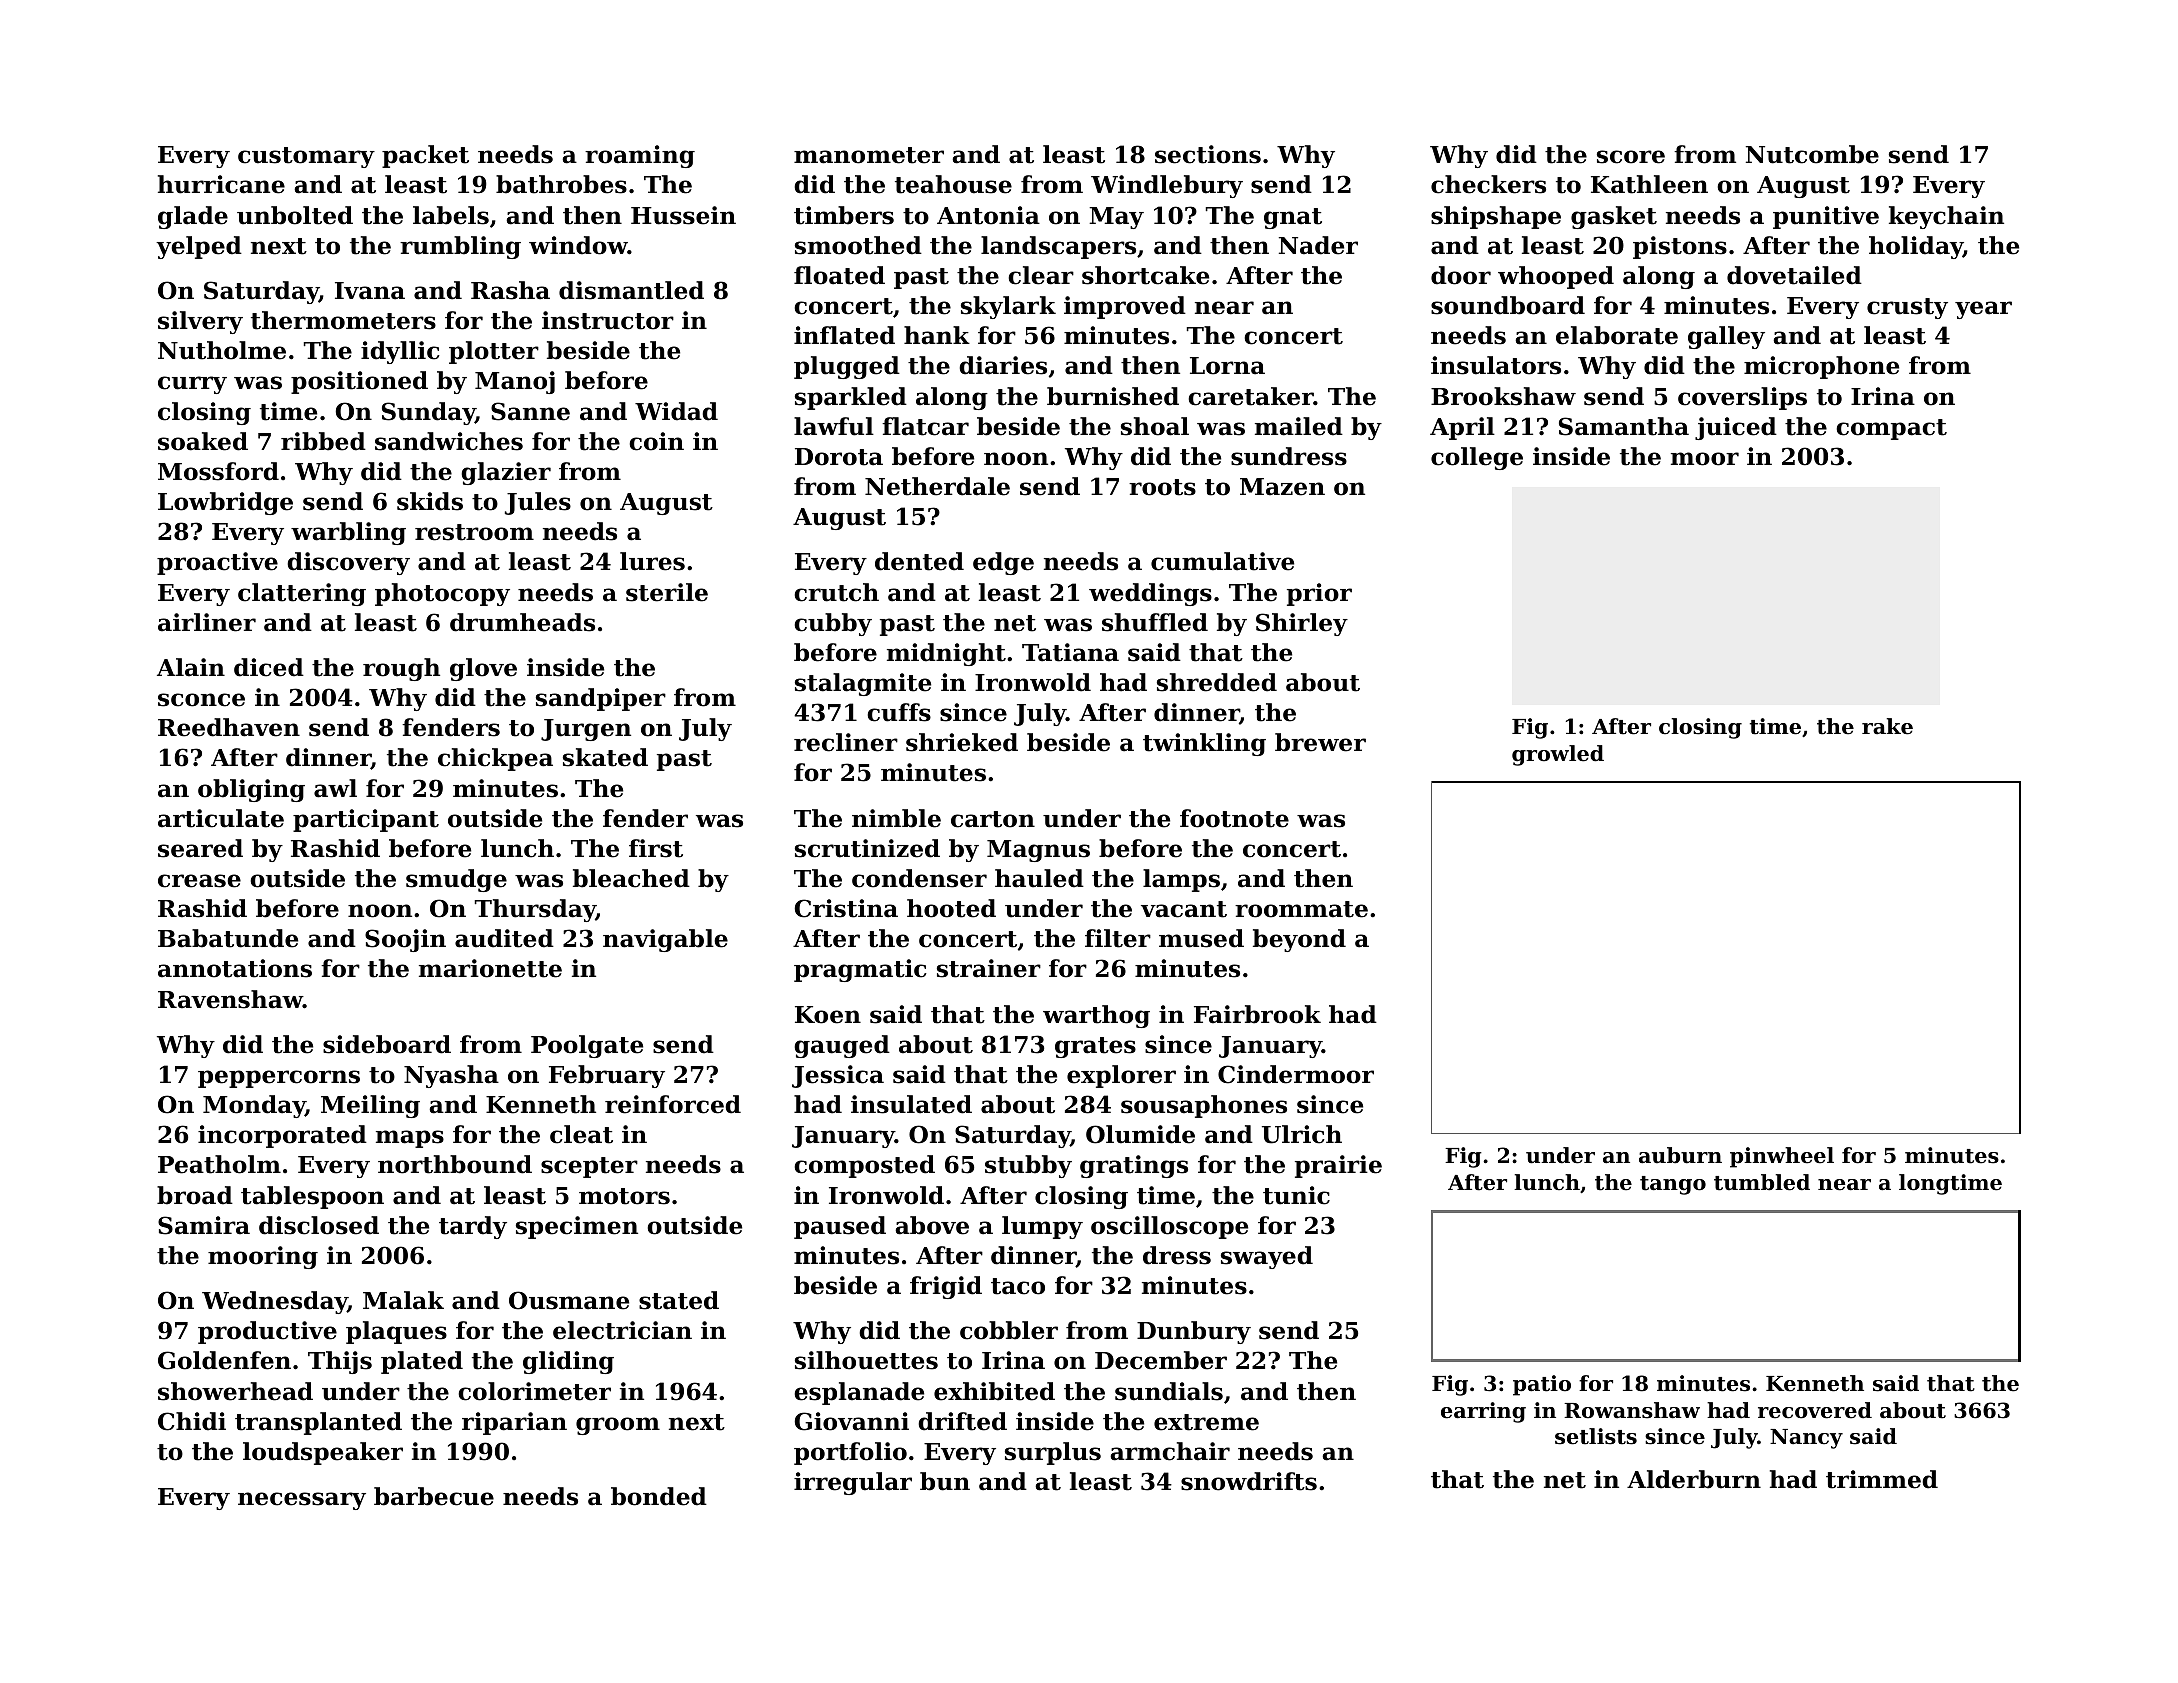 The width and height of the screenshot is (2178, 1683). What do you see at coordinates (323, 1453) in the screenshot?
I see `loudspeaker` at bounding box center [323, 1453].
